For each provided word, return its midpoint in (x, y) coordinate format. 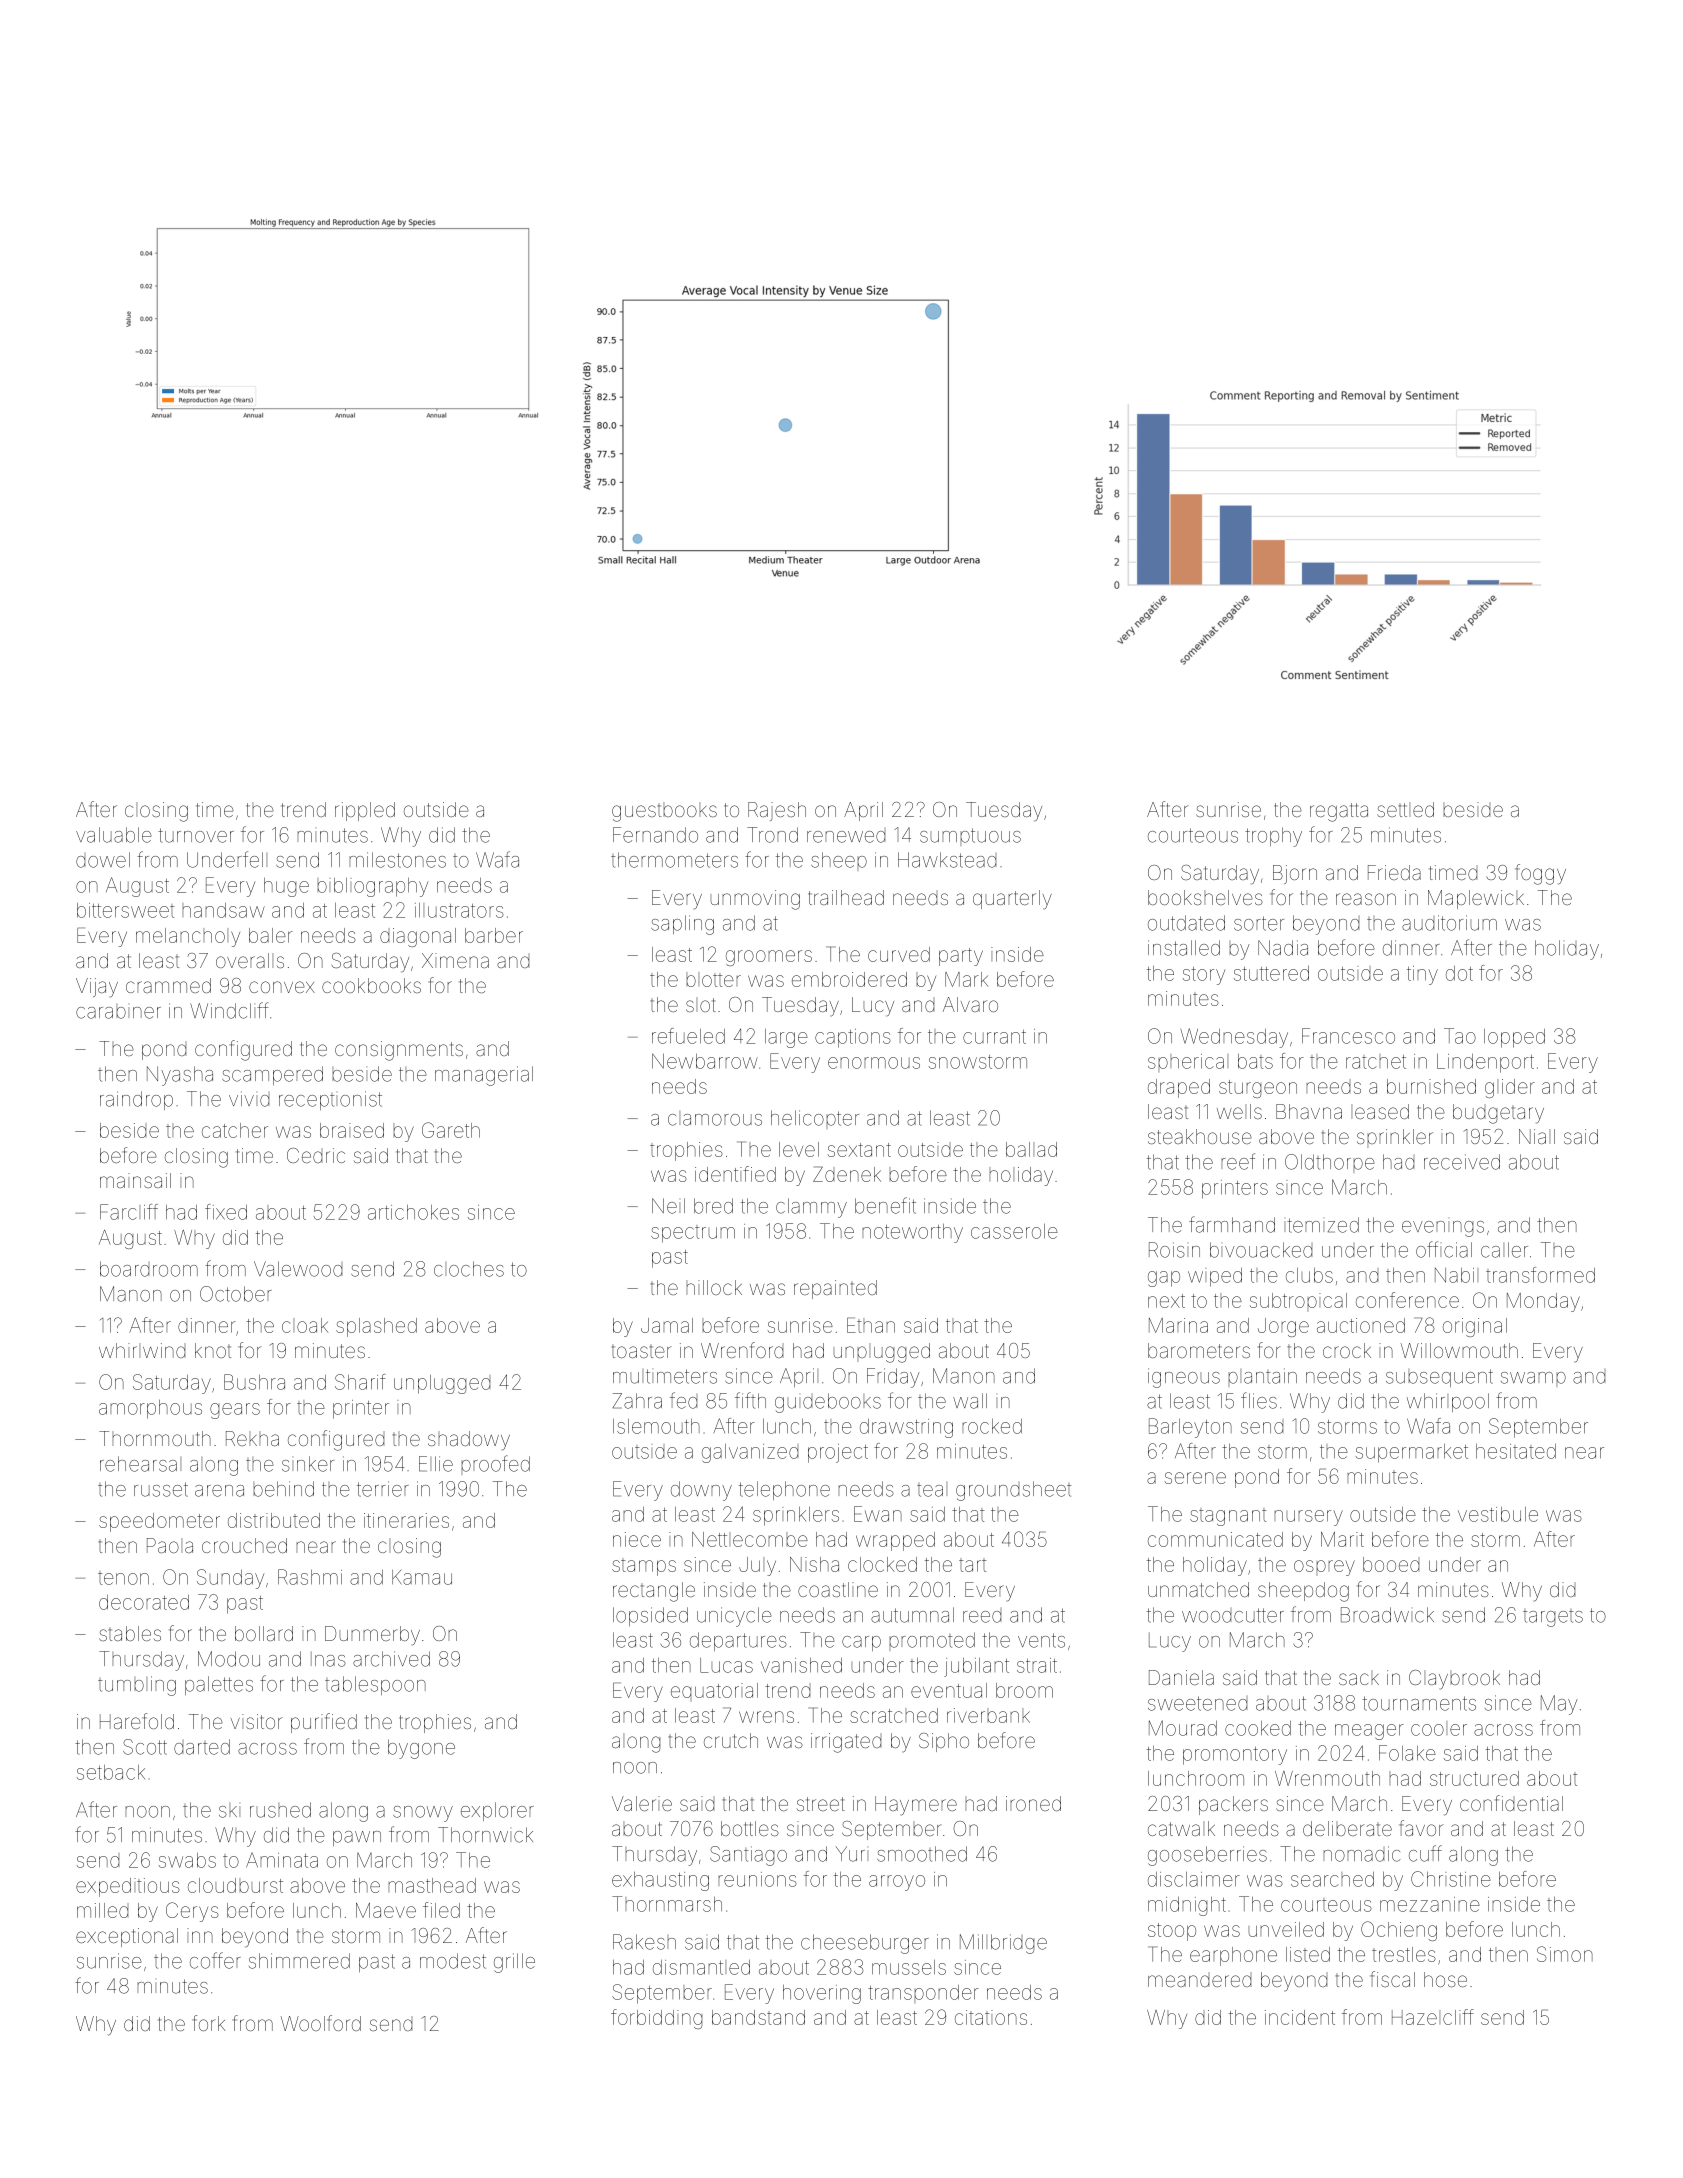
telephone (784, 1490)
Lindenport (1485, 1063)
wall (970, 1401)
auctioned (1361, 1325)
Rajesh (777, 811)
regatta (1339, 812)
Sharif (360, 1382)
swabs (187, 1860)
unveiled (1286, 1929)
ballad (1031, 1149)
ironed (1033, 1803)
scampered (272, 1075)
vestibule (1498, 1514)
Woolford (321, 2023)
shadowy (469, 1441)
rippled (365, 811)
